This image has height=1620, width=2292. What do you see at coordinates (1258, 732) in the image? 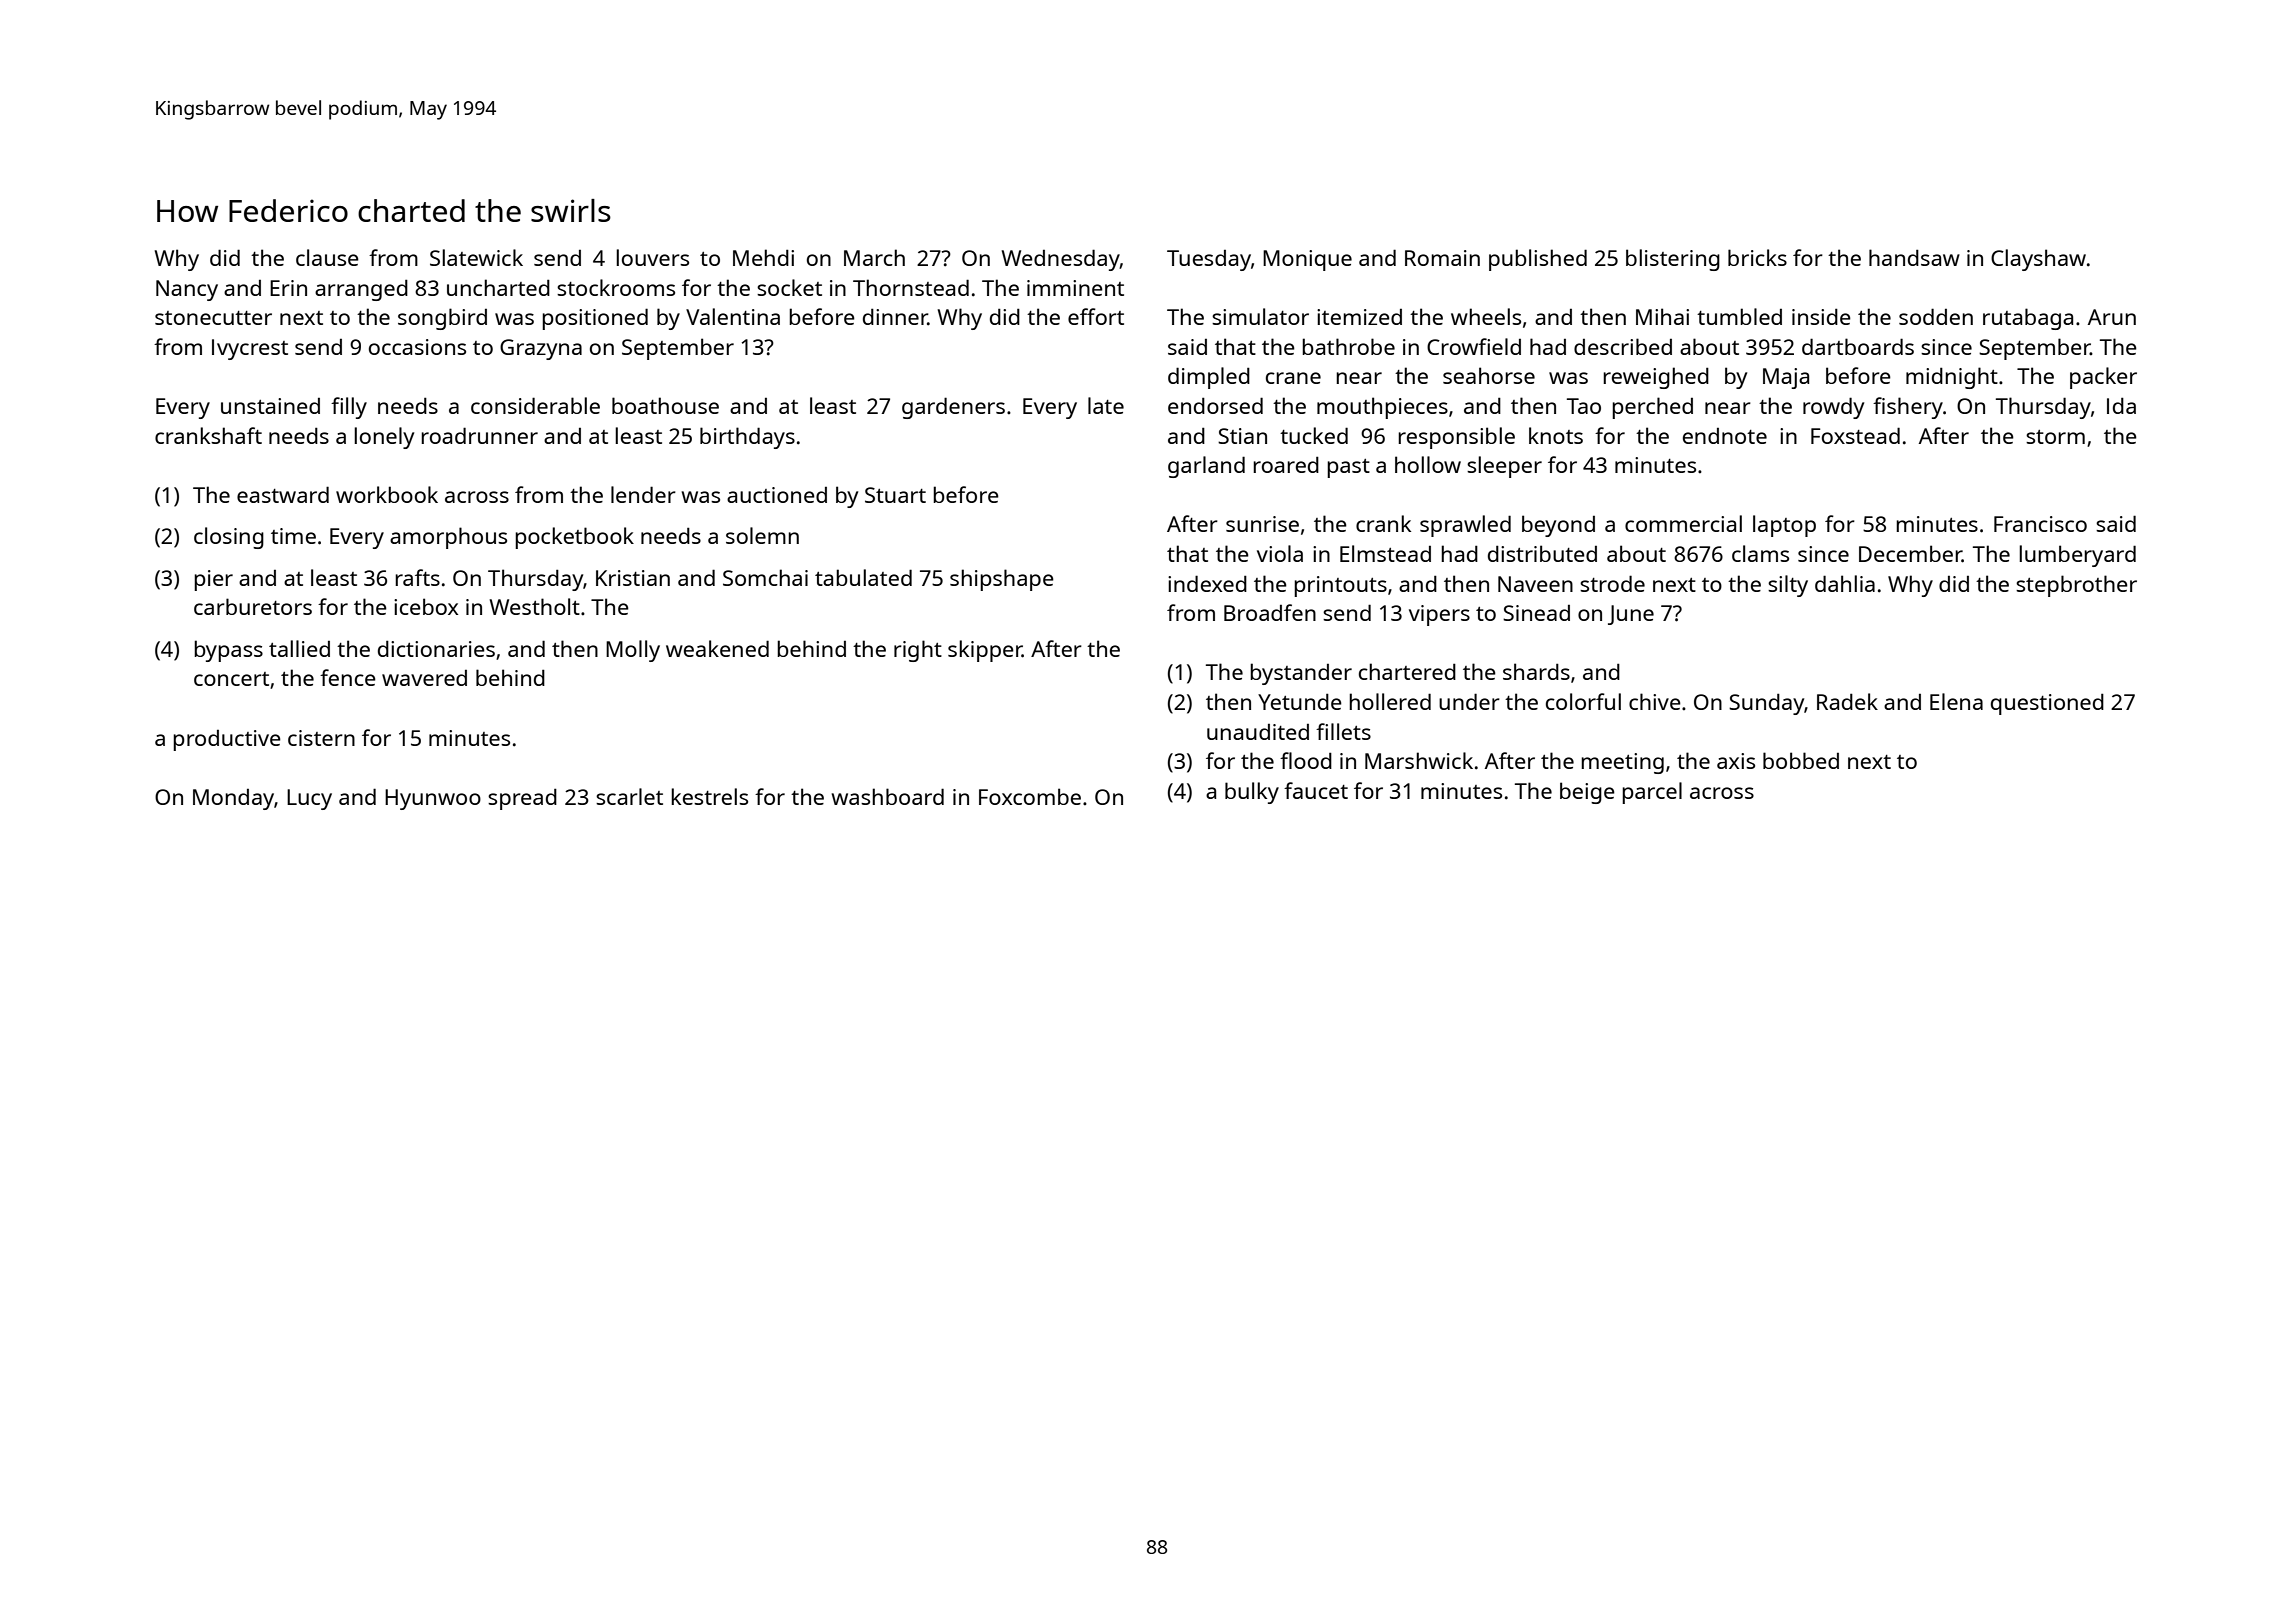
I see `unaudited` at bounding box center [1258, 732].
